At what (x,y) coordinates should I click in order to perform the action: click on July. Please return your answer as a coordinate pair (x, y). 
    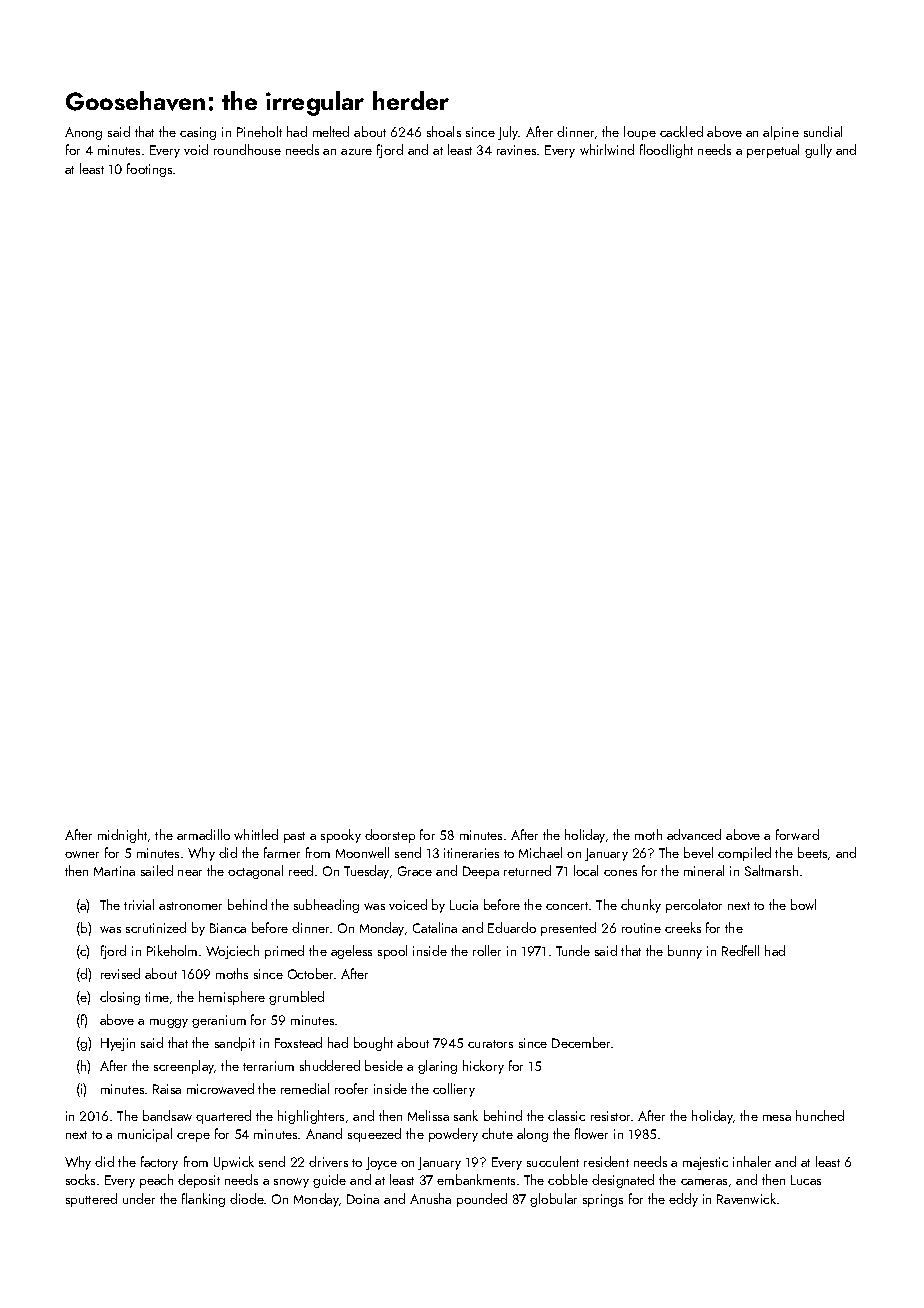
    Looking at the image, I should click on (508, 133).
